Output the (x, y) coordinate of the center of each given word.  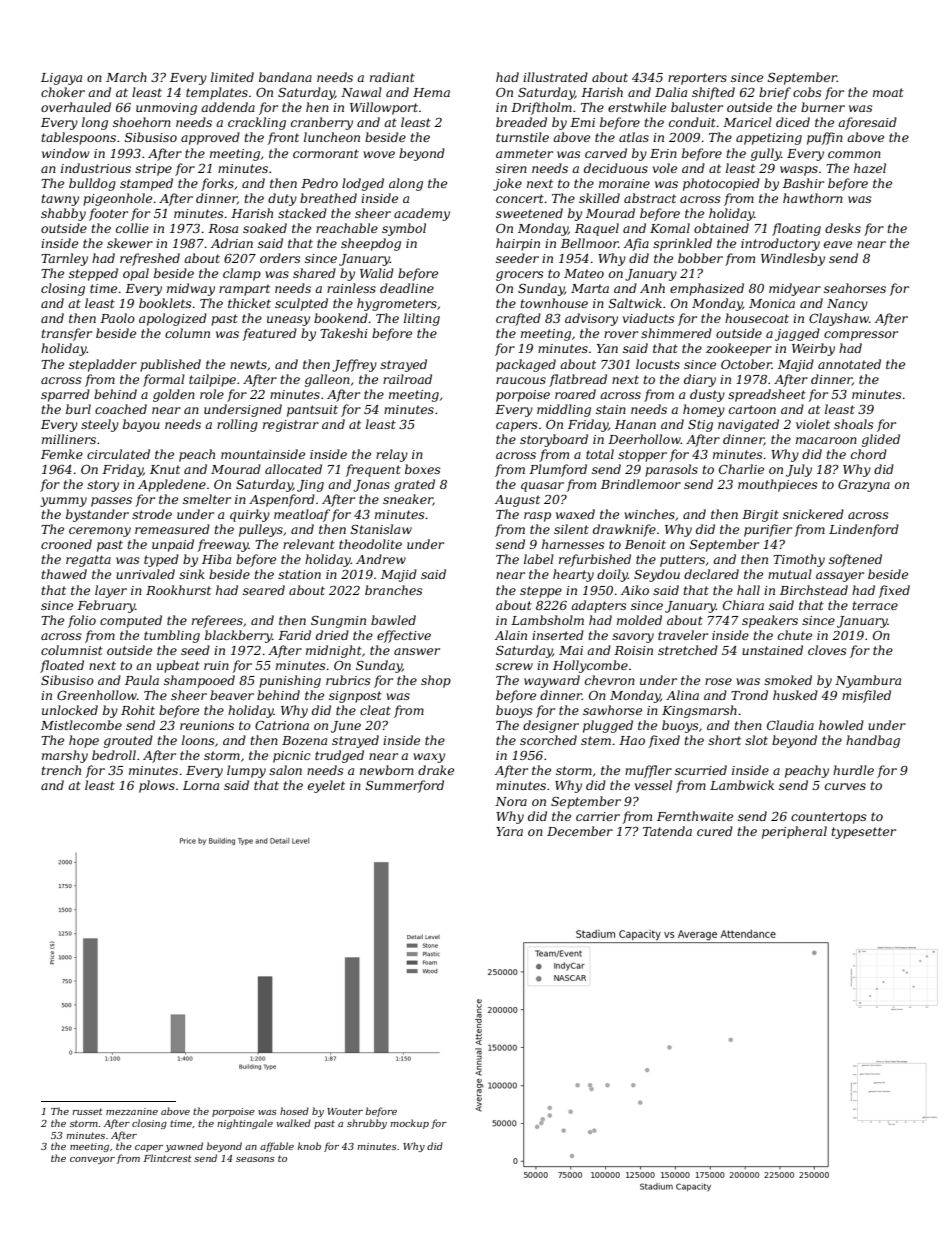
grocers (520, 276)
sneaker (408, 500)
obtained (721, 228)
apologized (173, 319)
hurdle (853, 770)
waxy (429, 758)
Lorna (201, 785)
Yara (509, 831)
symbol (404, 229)
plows (157, 786)
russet (87, 1111)
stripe (153, 170)
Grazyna (864, 486)
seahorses (855, 288)
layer (111, 591)
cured (715, 831)
